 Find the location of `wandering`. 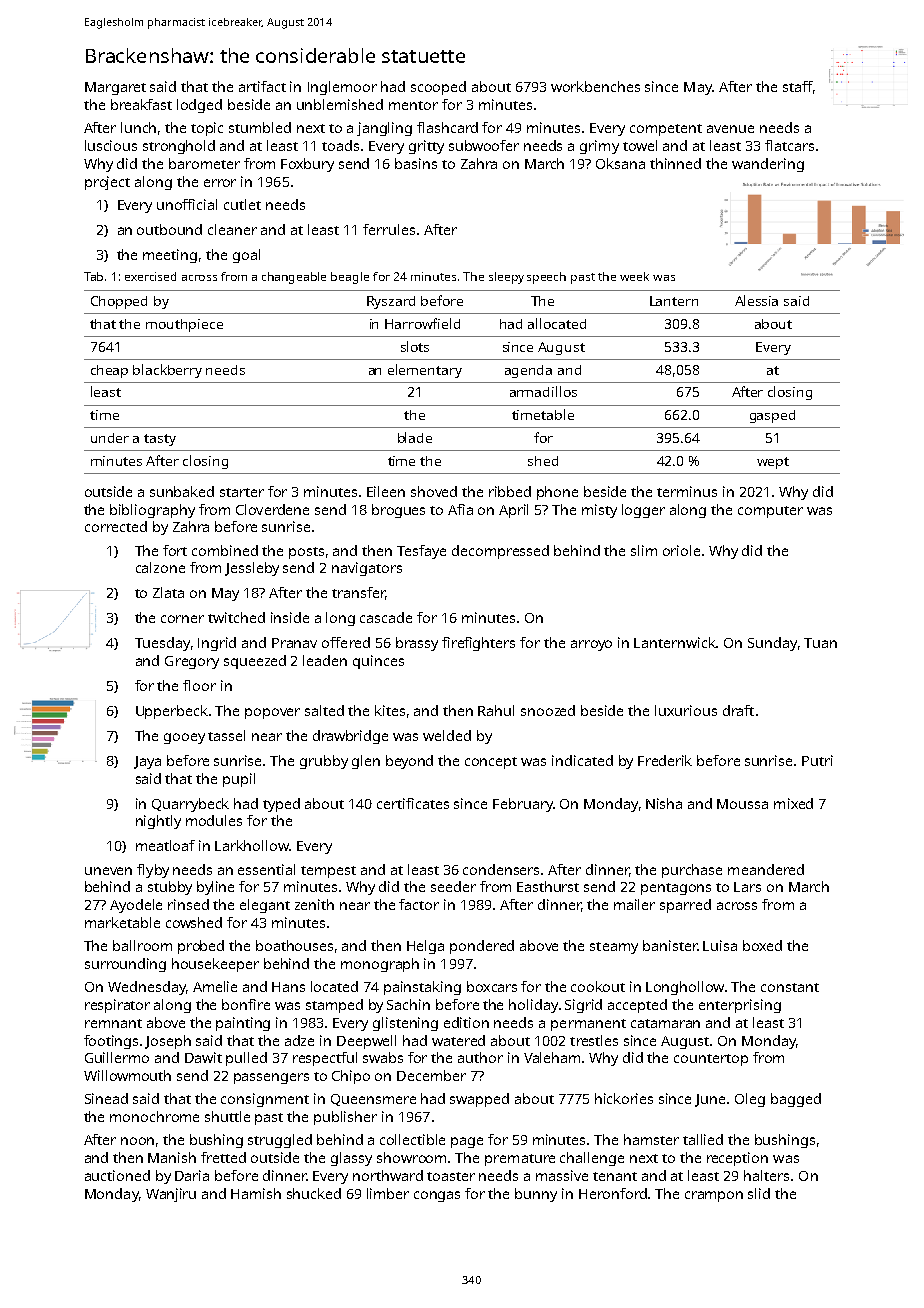

wandering is located at coordinates (768, 165).
